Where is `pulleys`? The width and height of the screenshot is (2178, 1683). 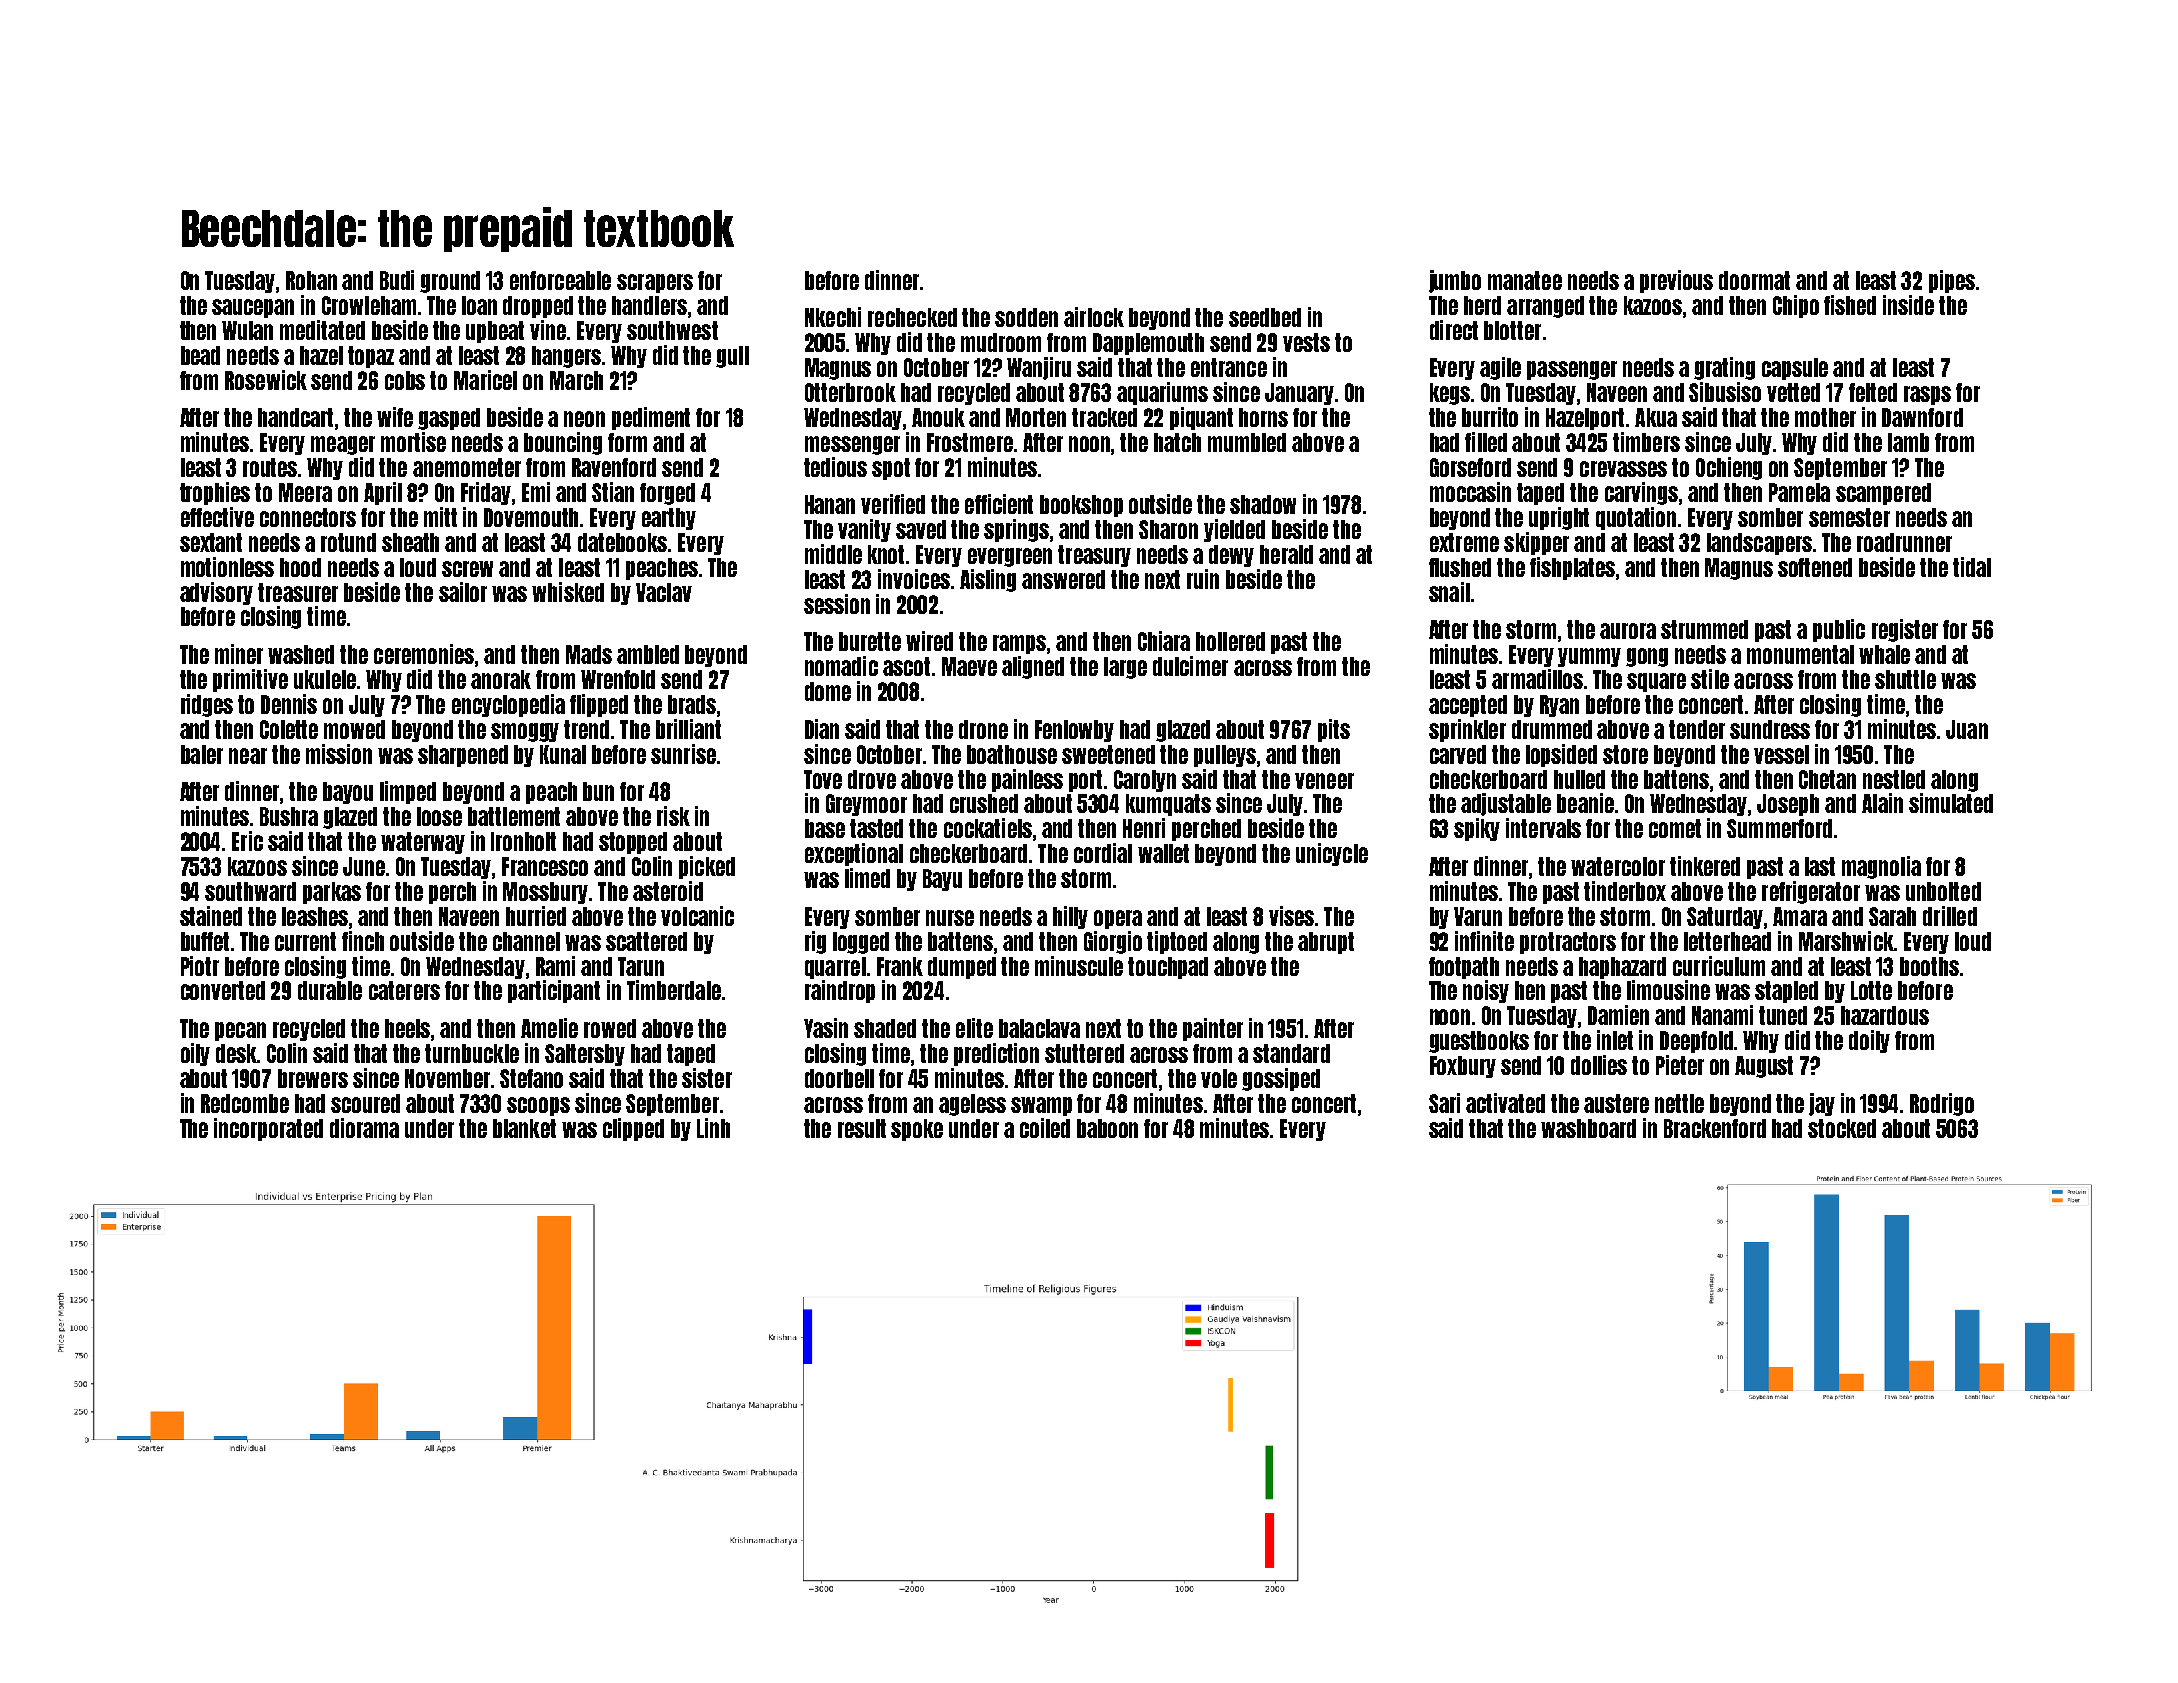 pulleys is located at coordinates (1225, 756).
